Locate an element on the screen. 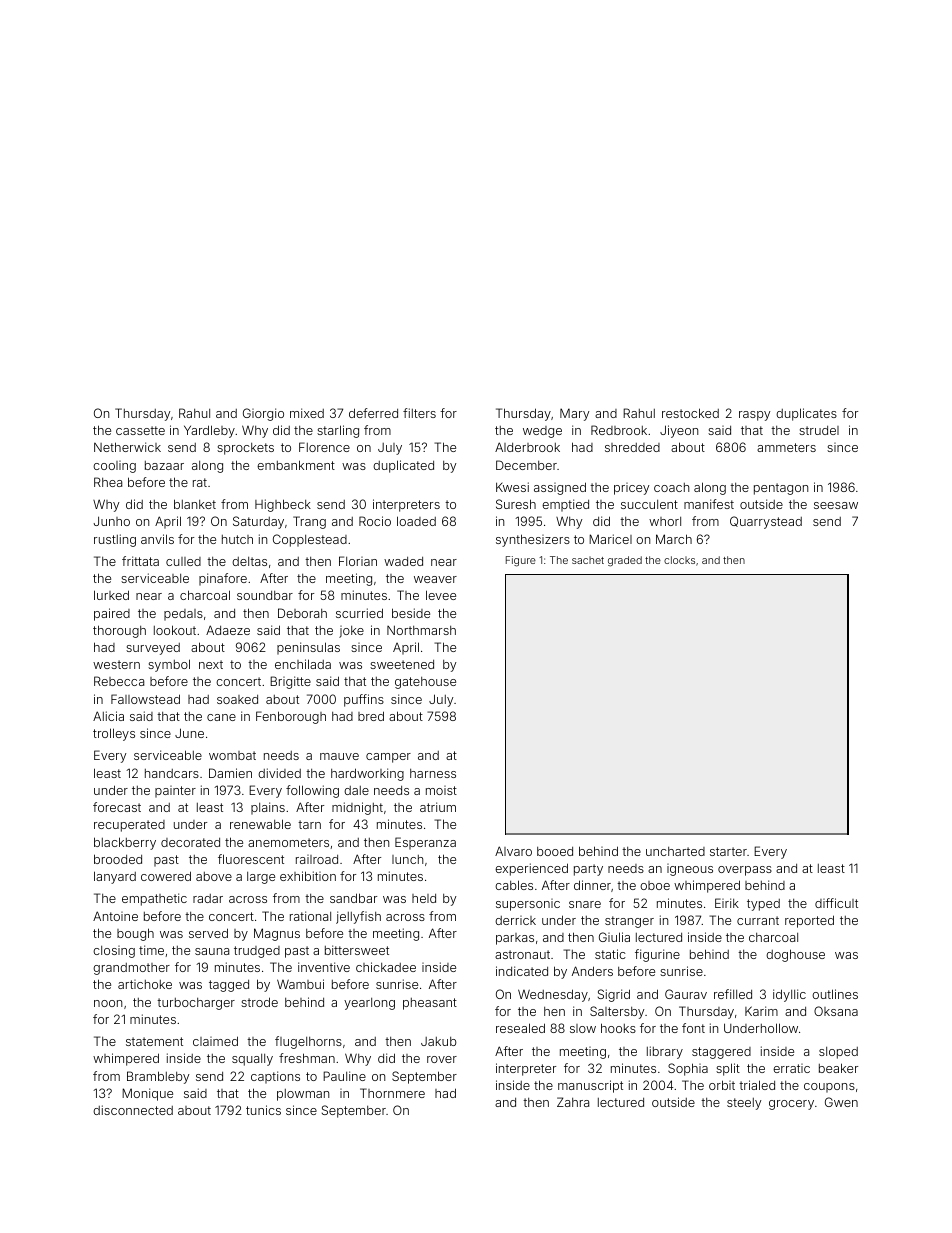 Image resolution: width=952 pixels, height=1233 pixels. clocks is located at coordinates (679, 560).
